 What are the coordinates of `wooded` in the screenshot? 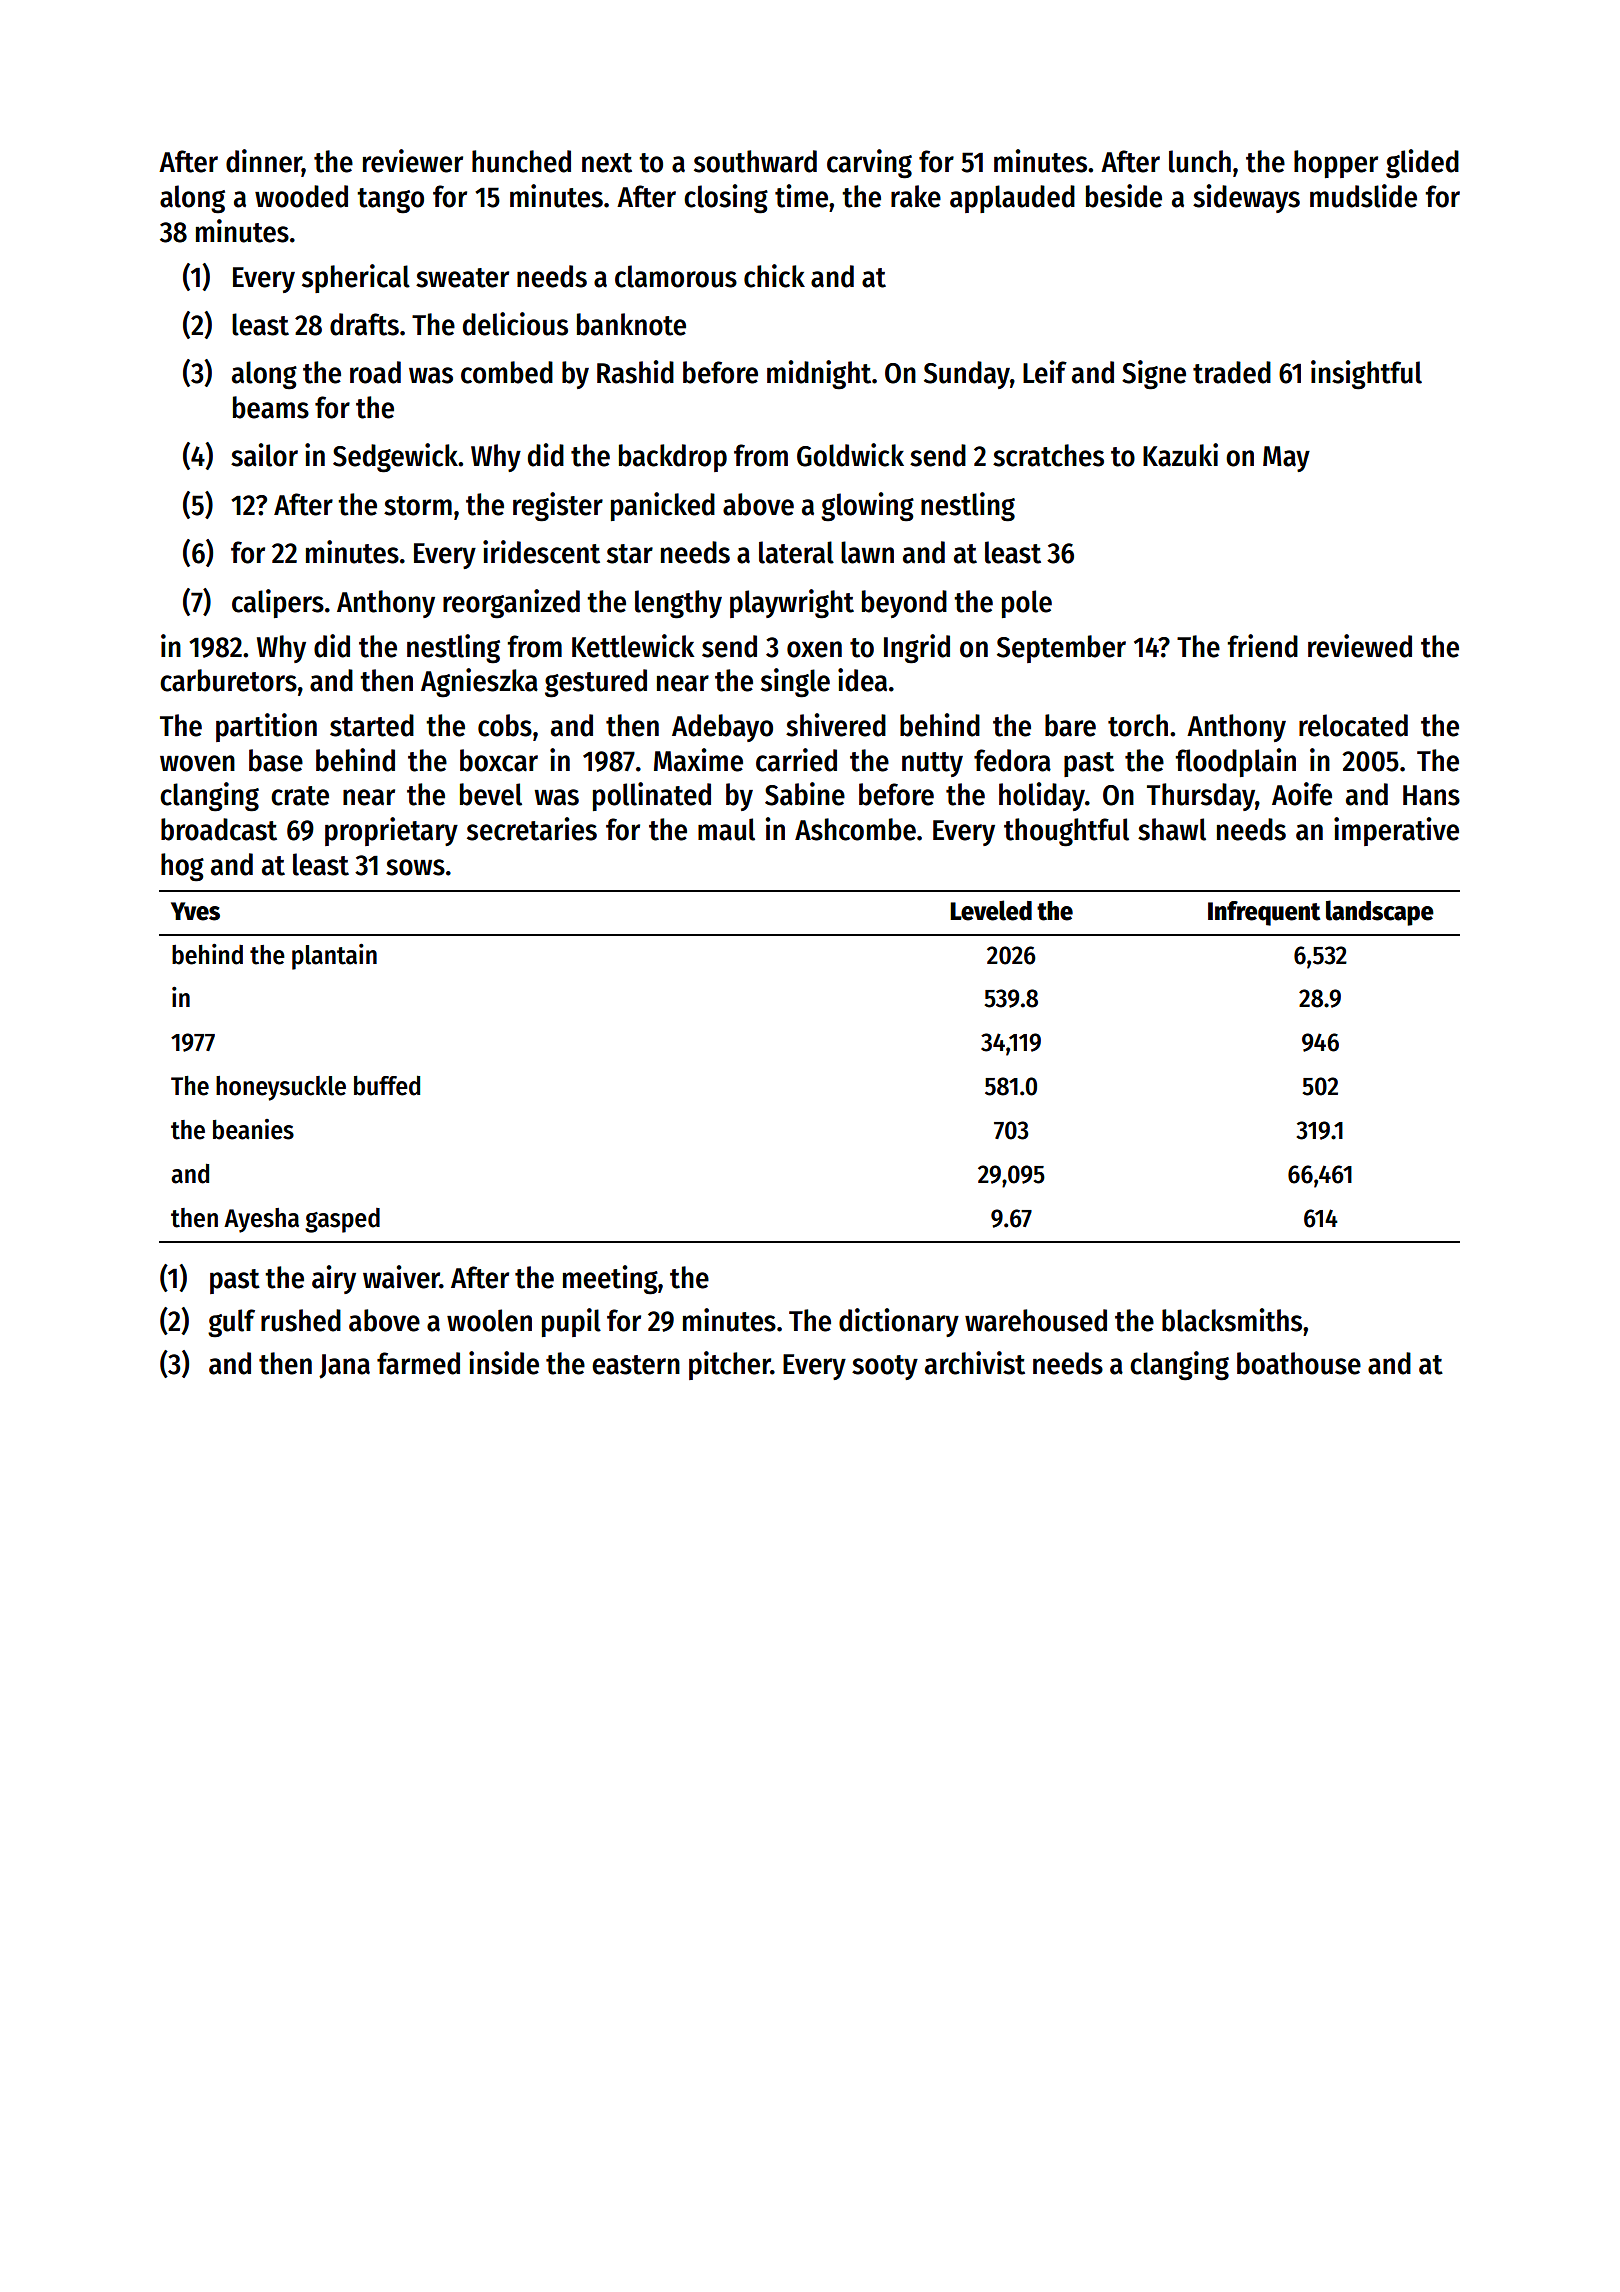 It's located at (301, 196).
